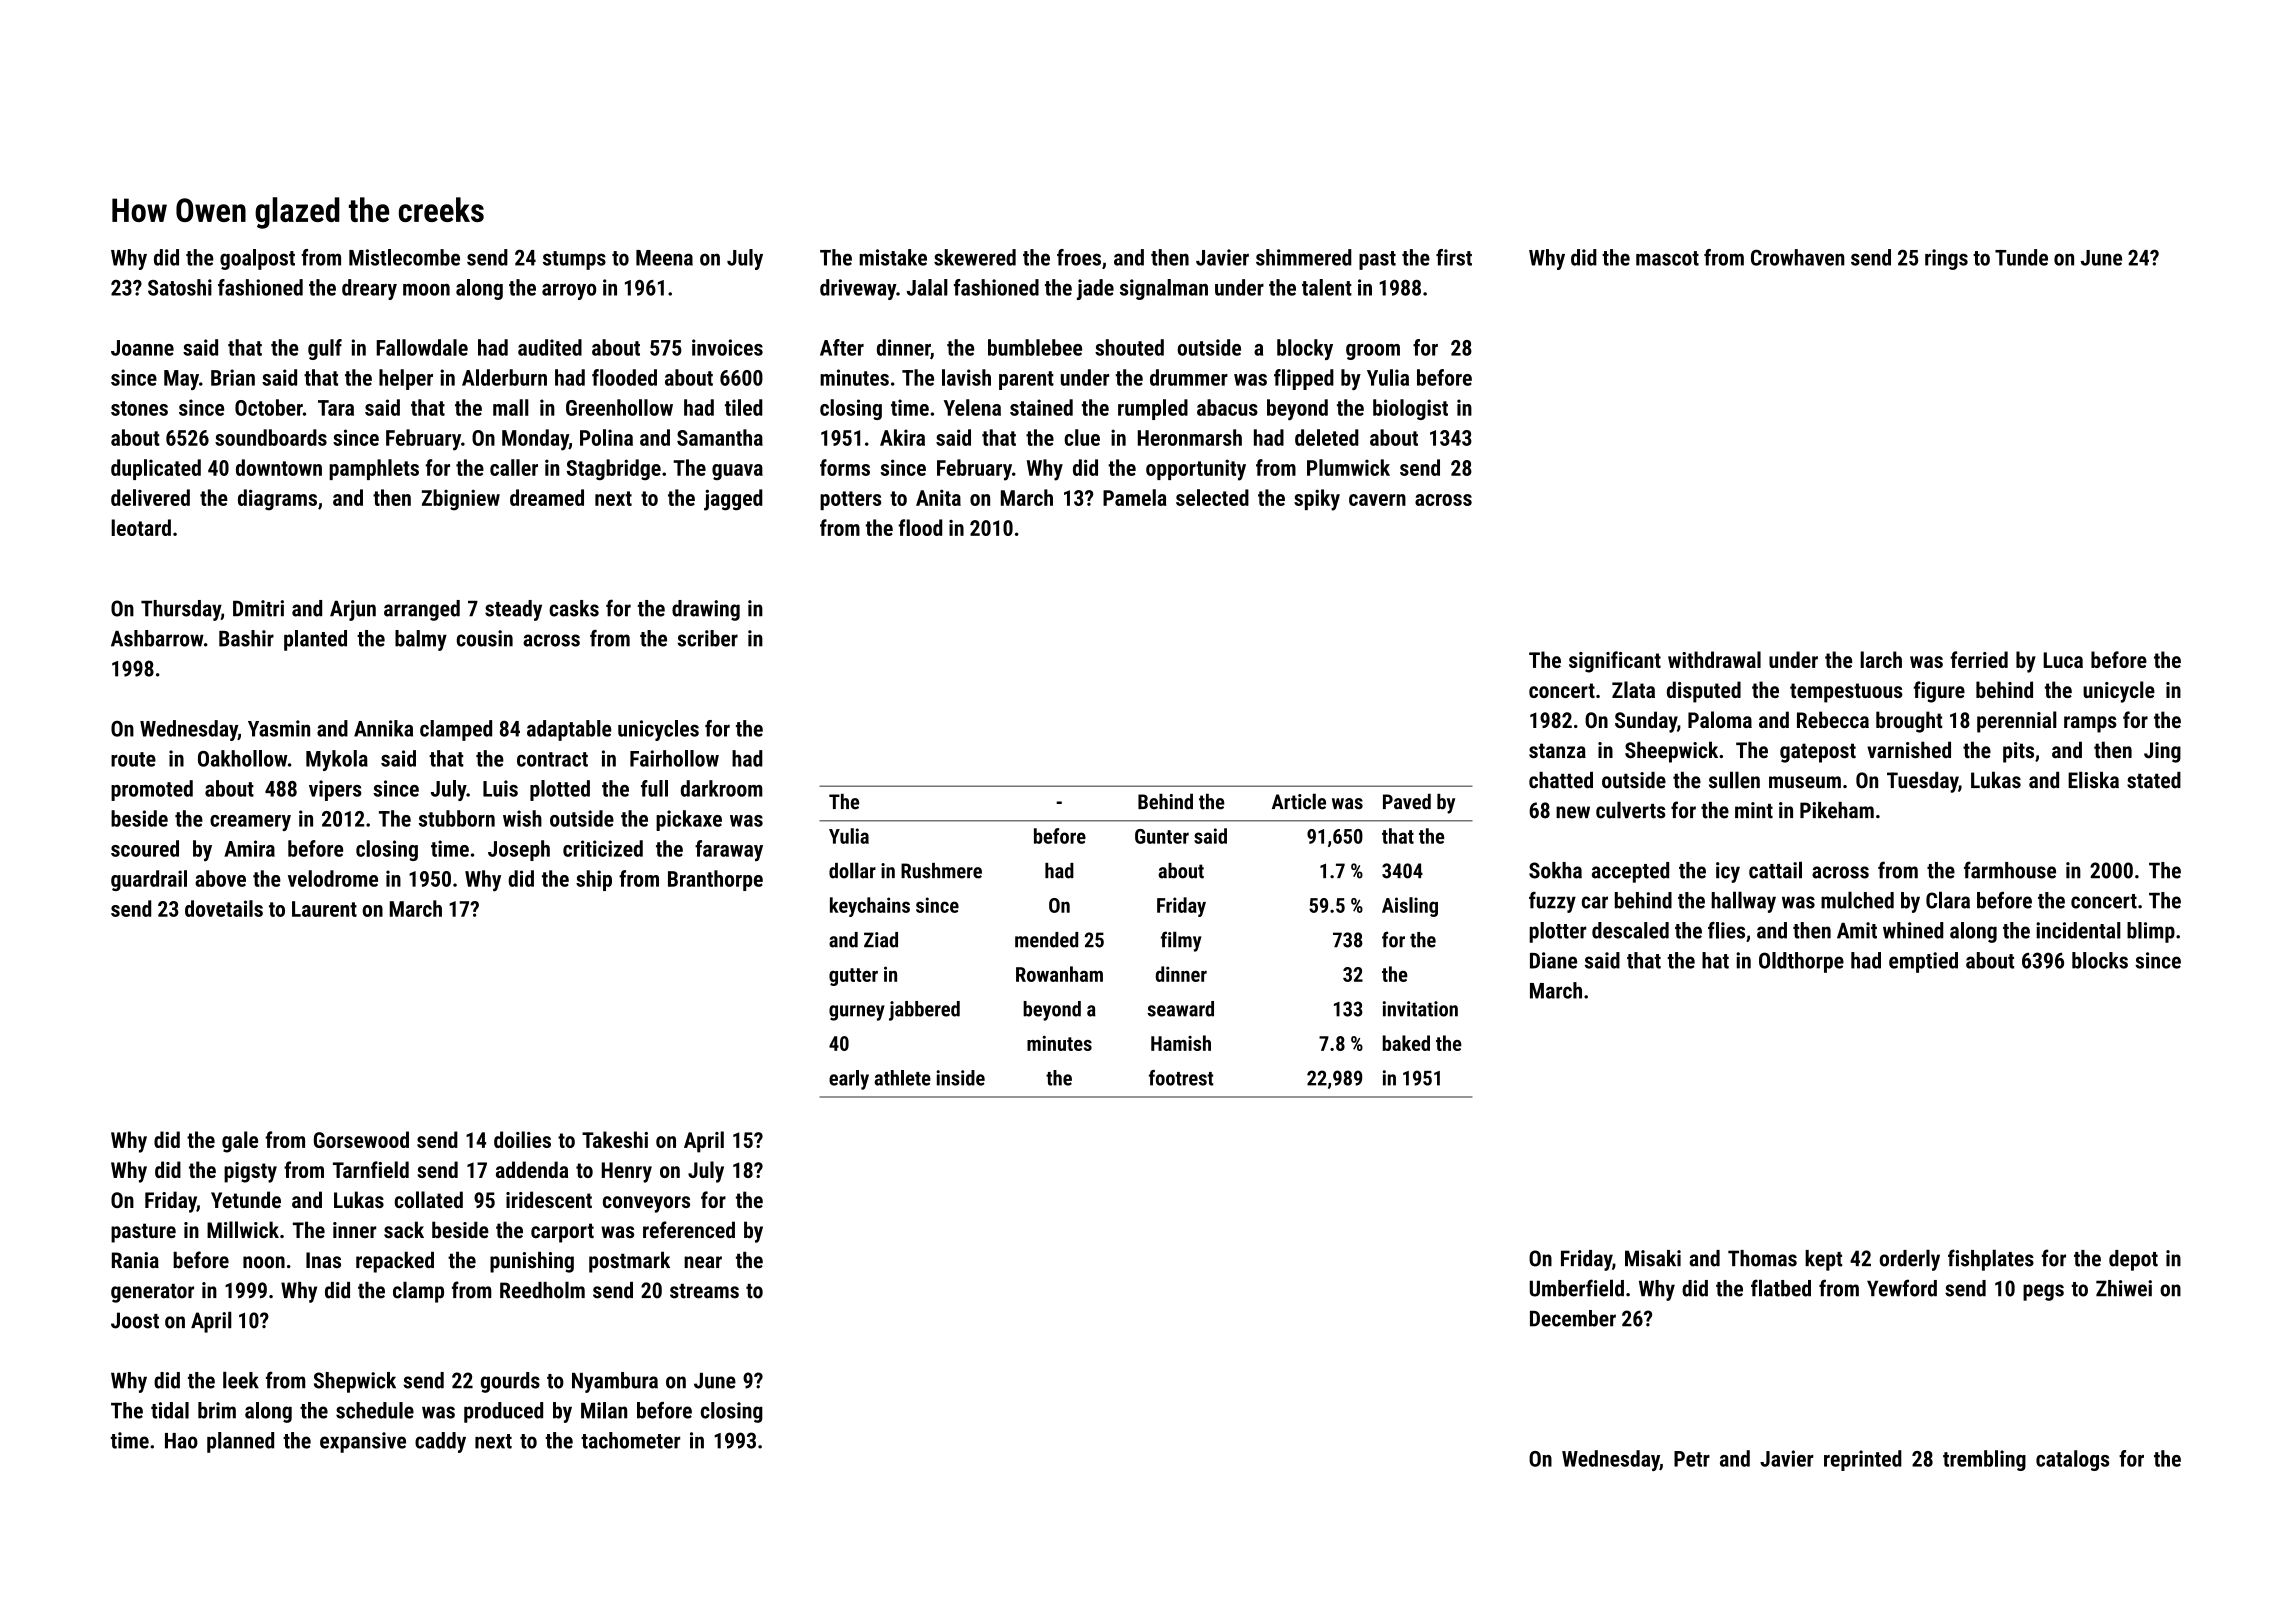 This screenshot has height=1620, width=2292. Describe the element at coordinates (569, 730) in the screenshot. I see `adaptable` at that location.
